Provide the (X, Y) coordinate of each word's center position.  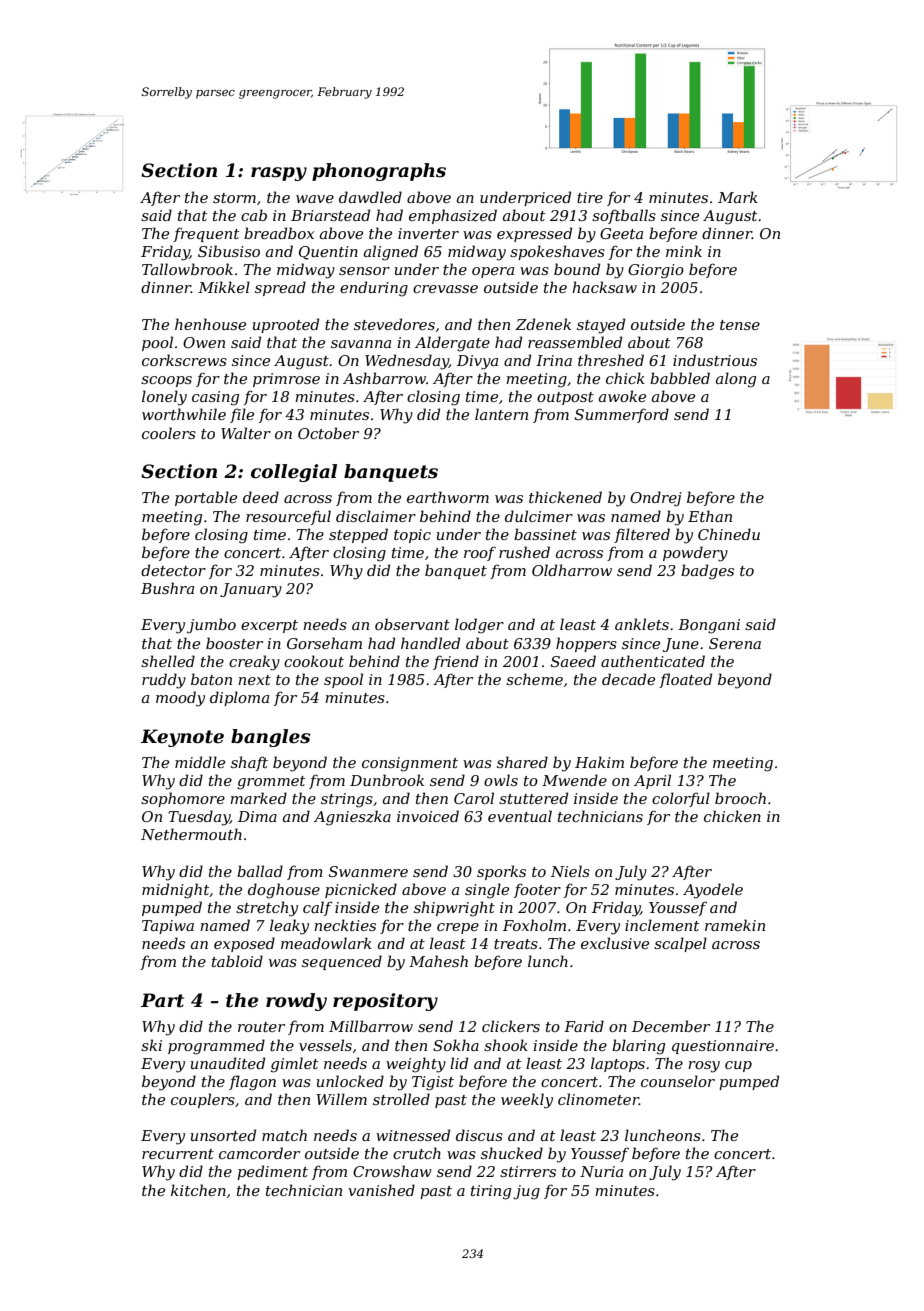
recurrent (178, 1154)
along (736, 380)
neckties (345, 925)
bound (577, 269)
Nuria (601, 1171)
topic (412, 536)
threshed (611, 360)
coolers (169, 433)
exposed (244, 944)
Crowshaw (392, 1171)
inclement (662, 925)
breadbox (279, 233)
